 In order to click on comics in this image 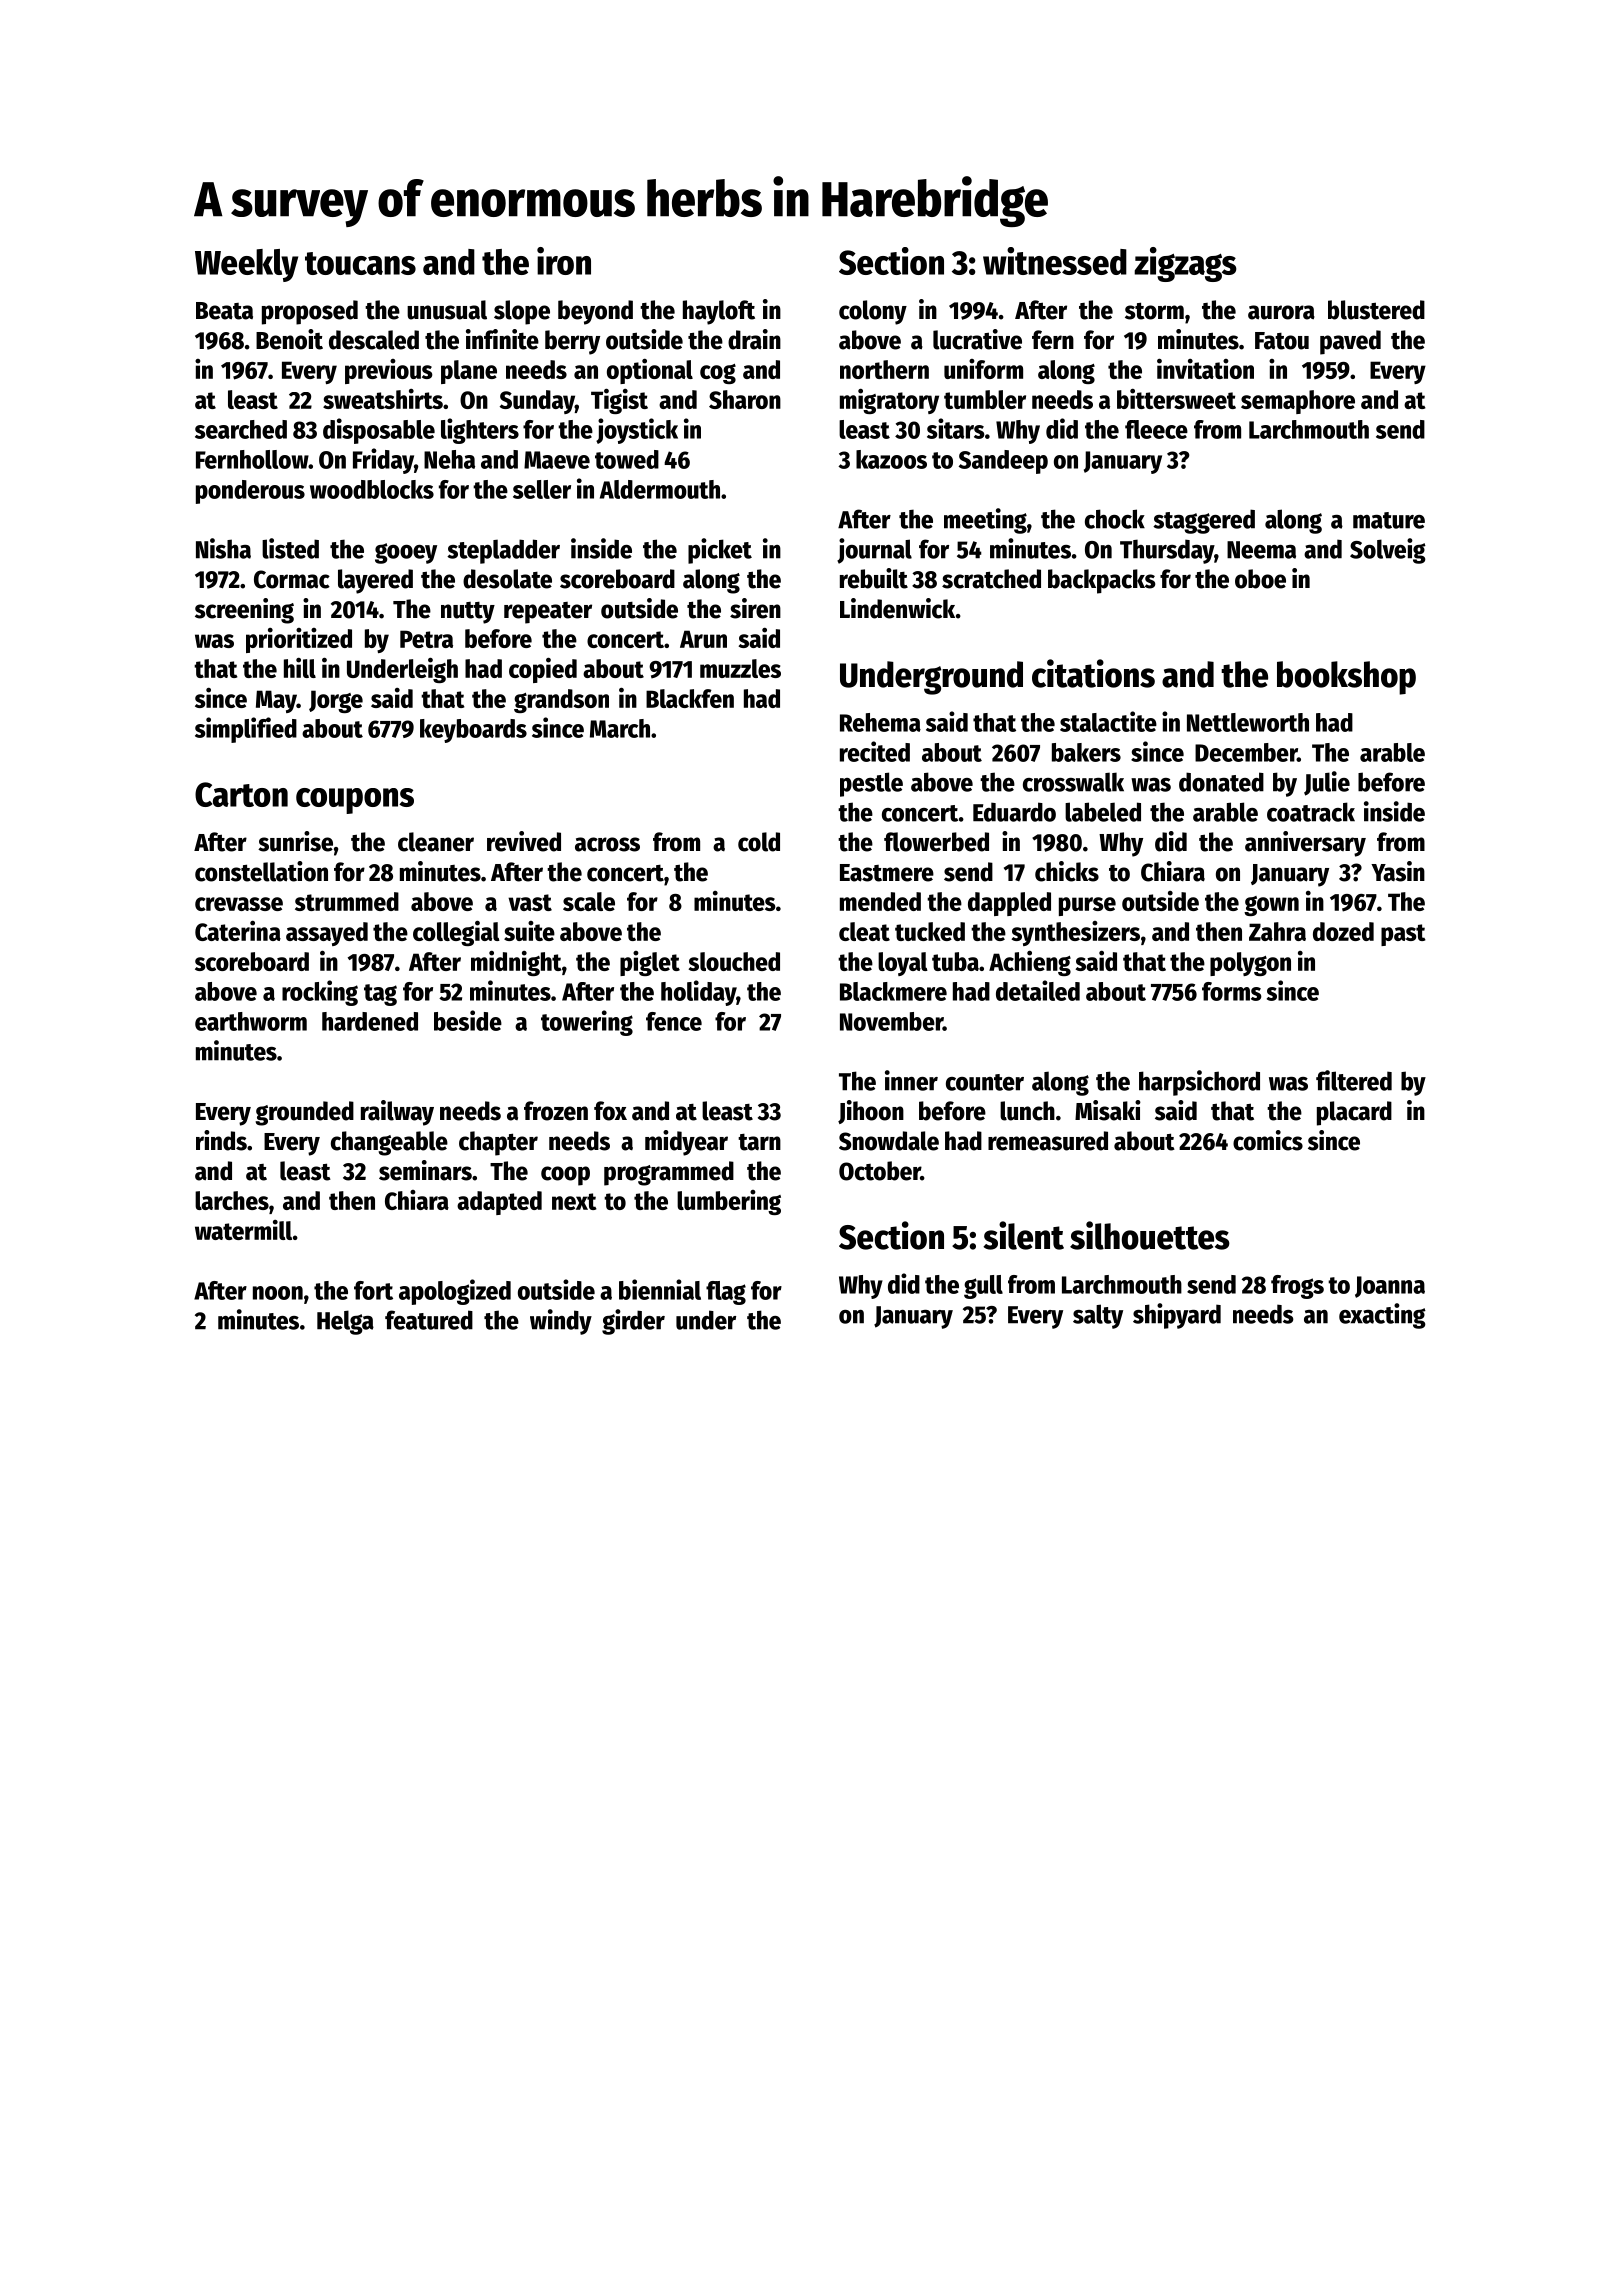, I will do `click(1268, 1140)`.
